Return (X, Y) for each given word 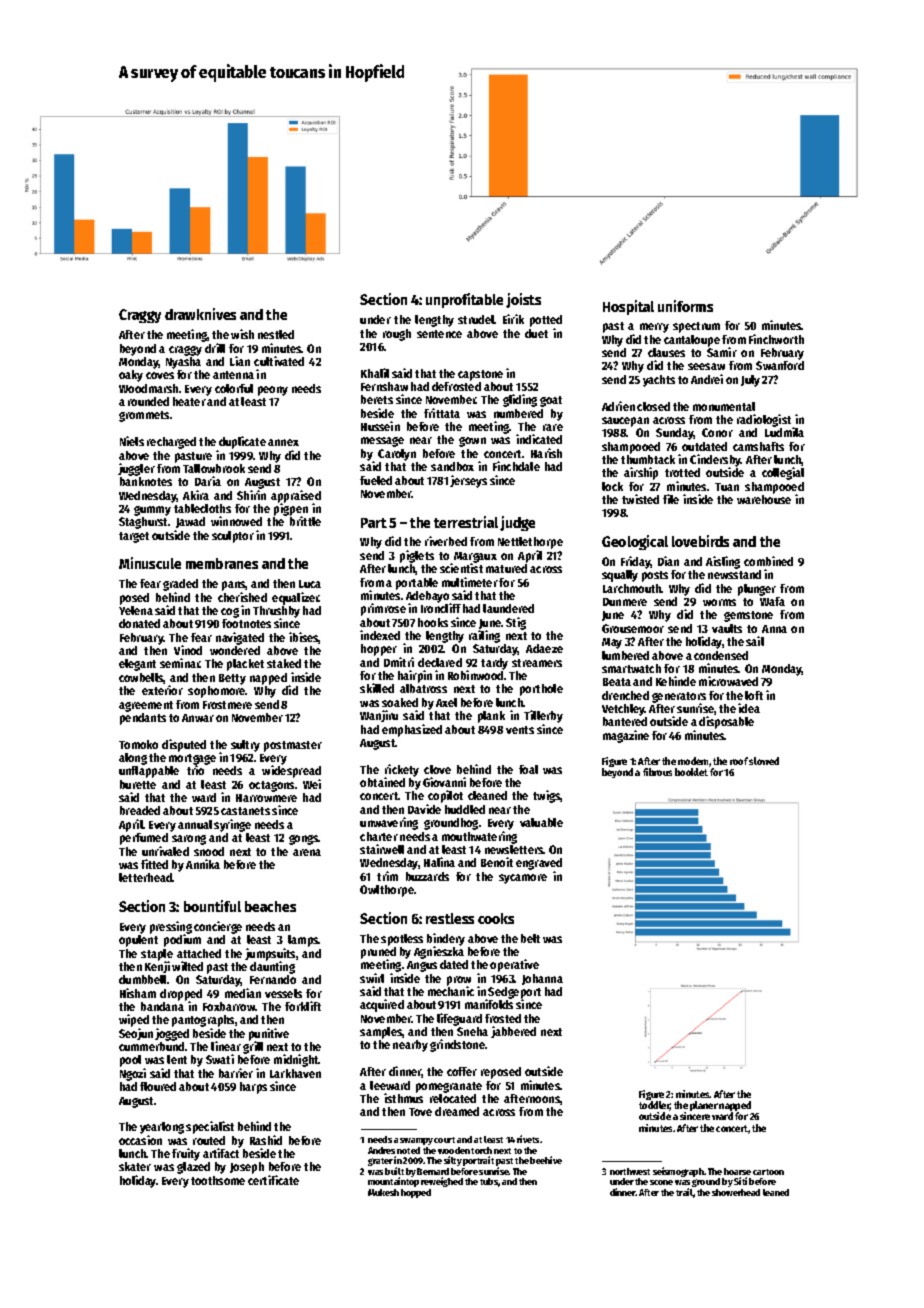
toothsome (218, 1180)
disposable (726, 722)
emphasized (412, 730)
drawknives (200, 314)
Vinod (188, 650)
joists (523, 300)
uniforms (685, 306)
